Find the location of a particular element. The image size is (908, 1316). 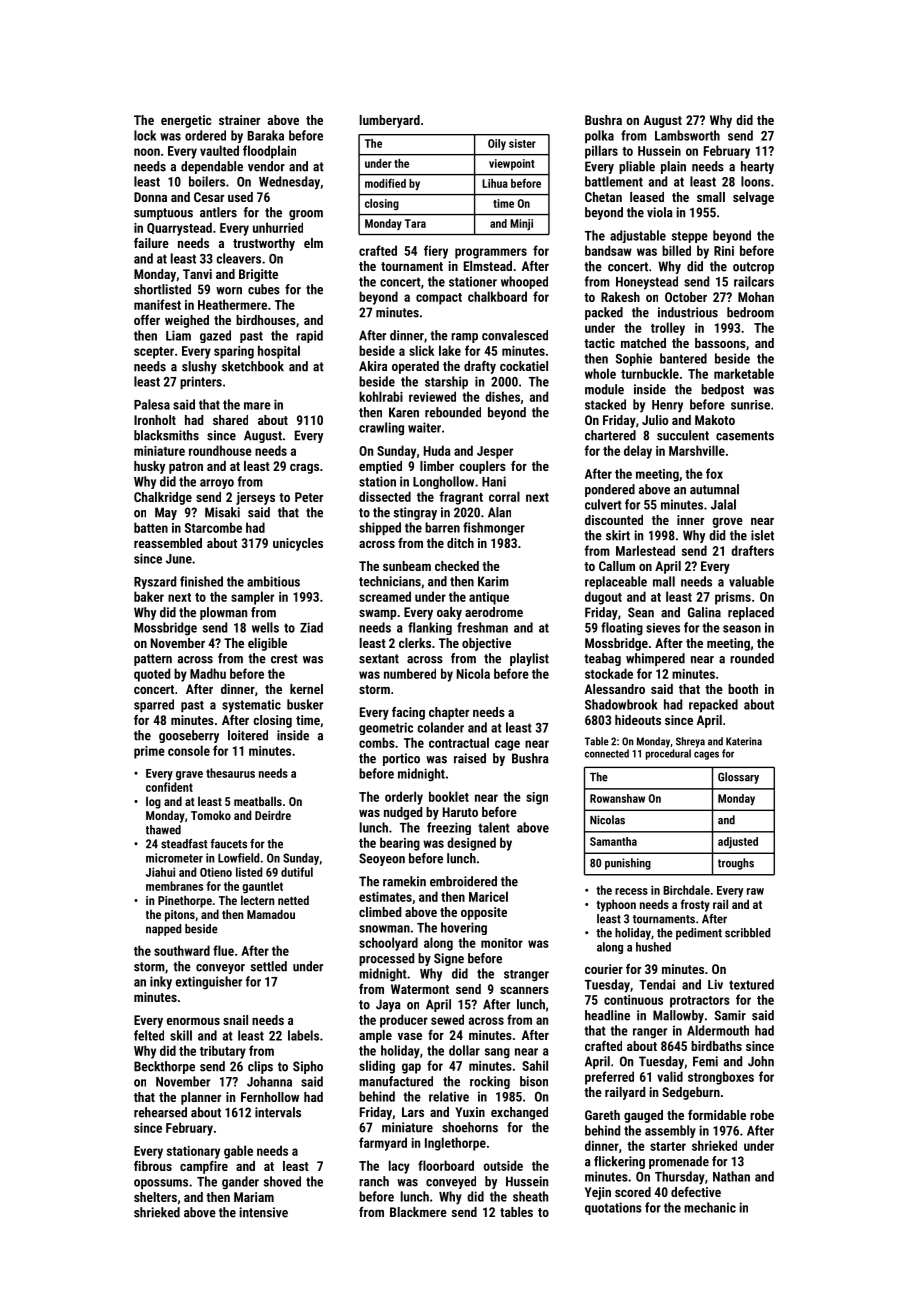

opposite is located at coordinates (484, 913).
